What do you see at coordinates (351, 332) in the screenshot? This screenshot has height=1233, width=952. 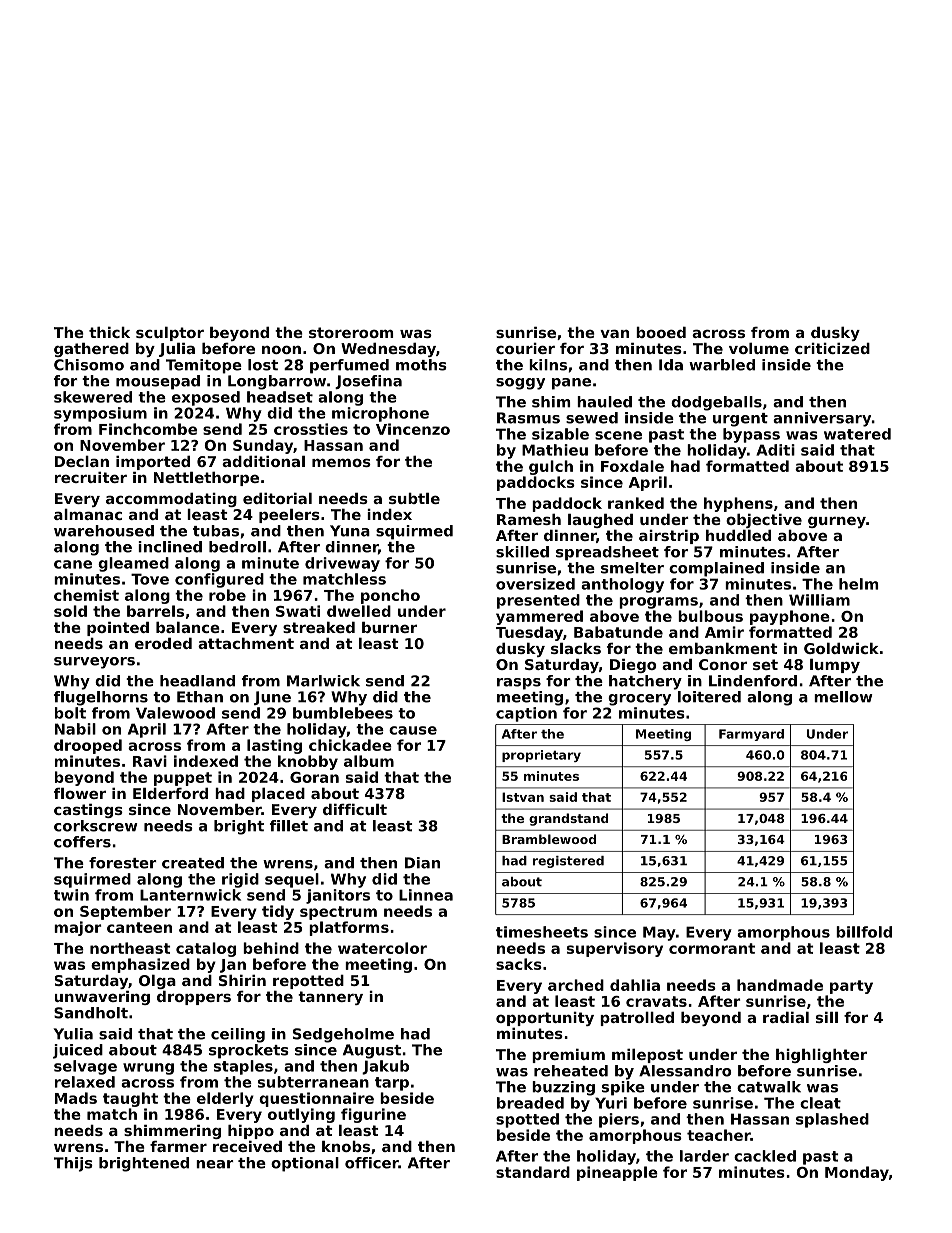 I see `storeroom` at bounding box center [351, 332].
